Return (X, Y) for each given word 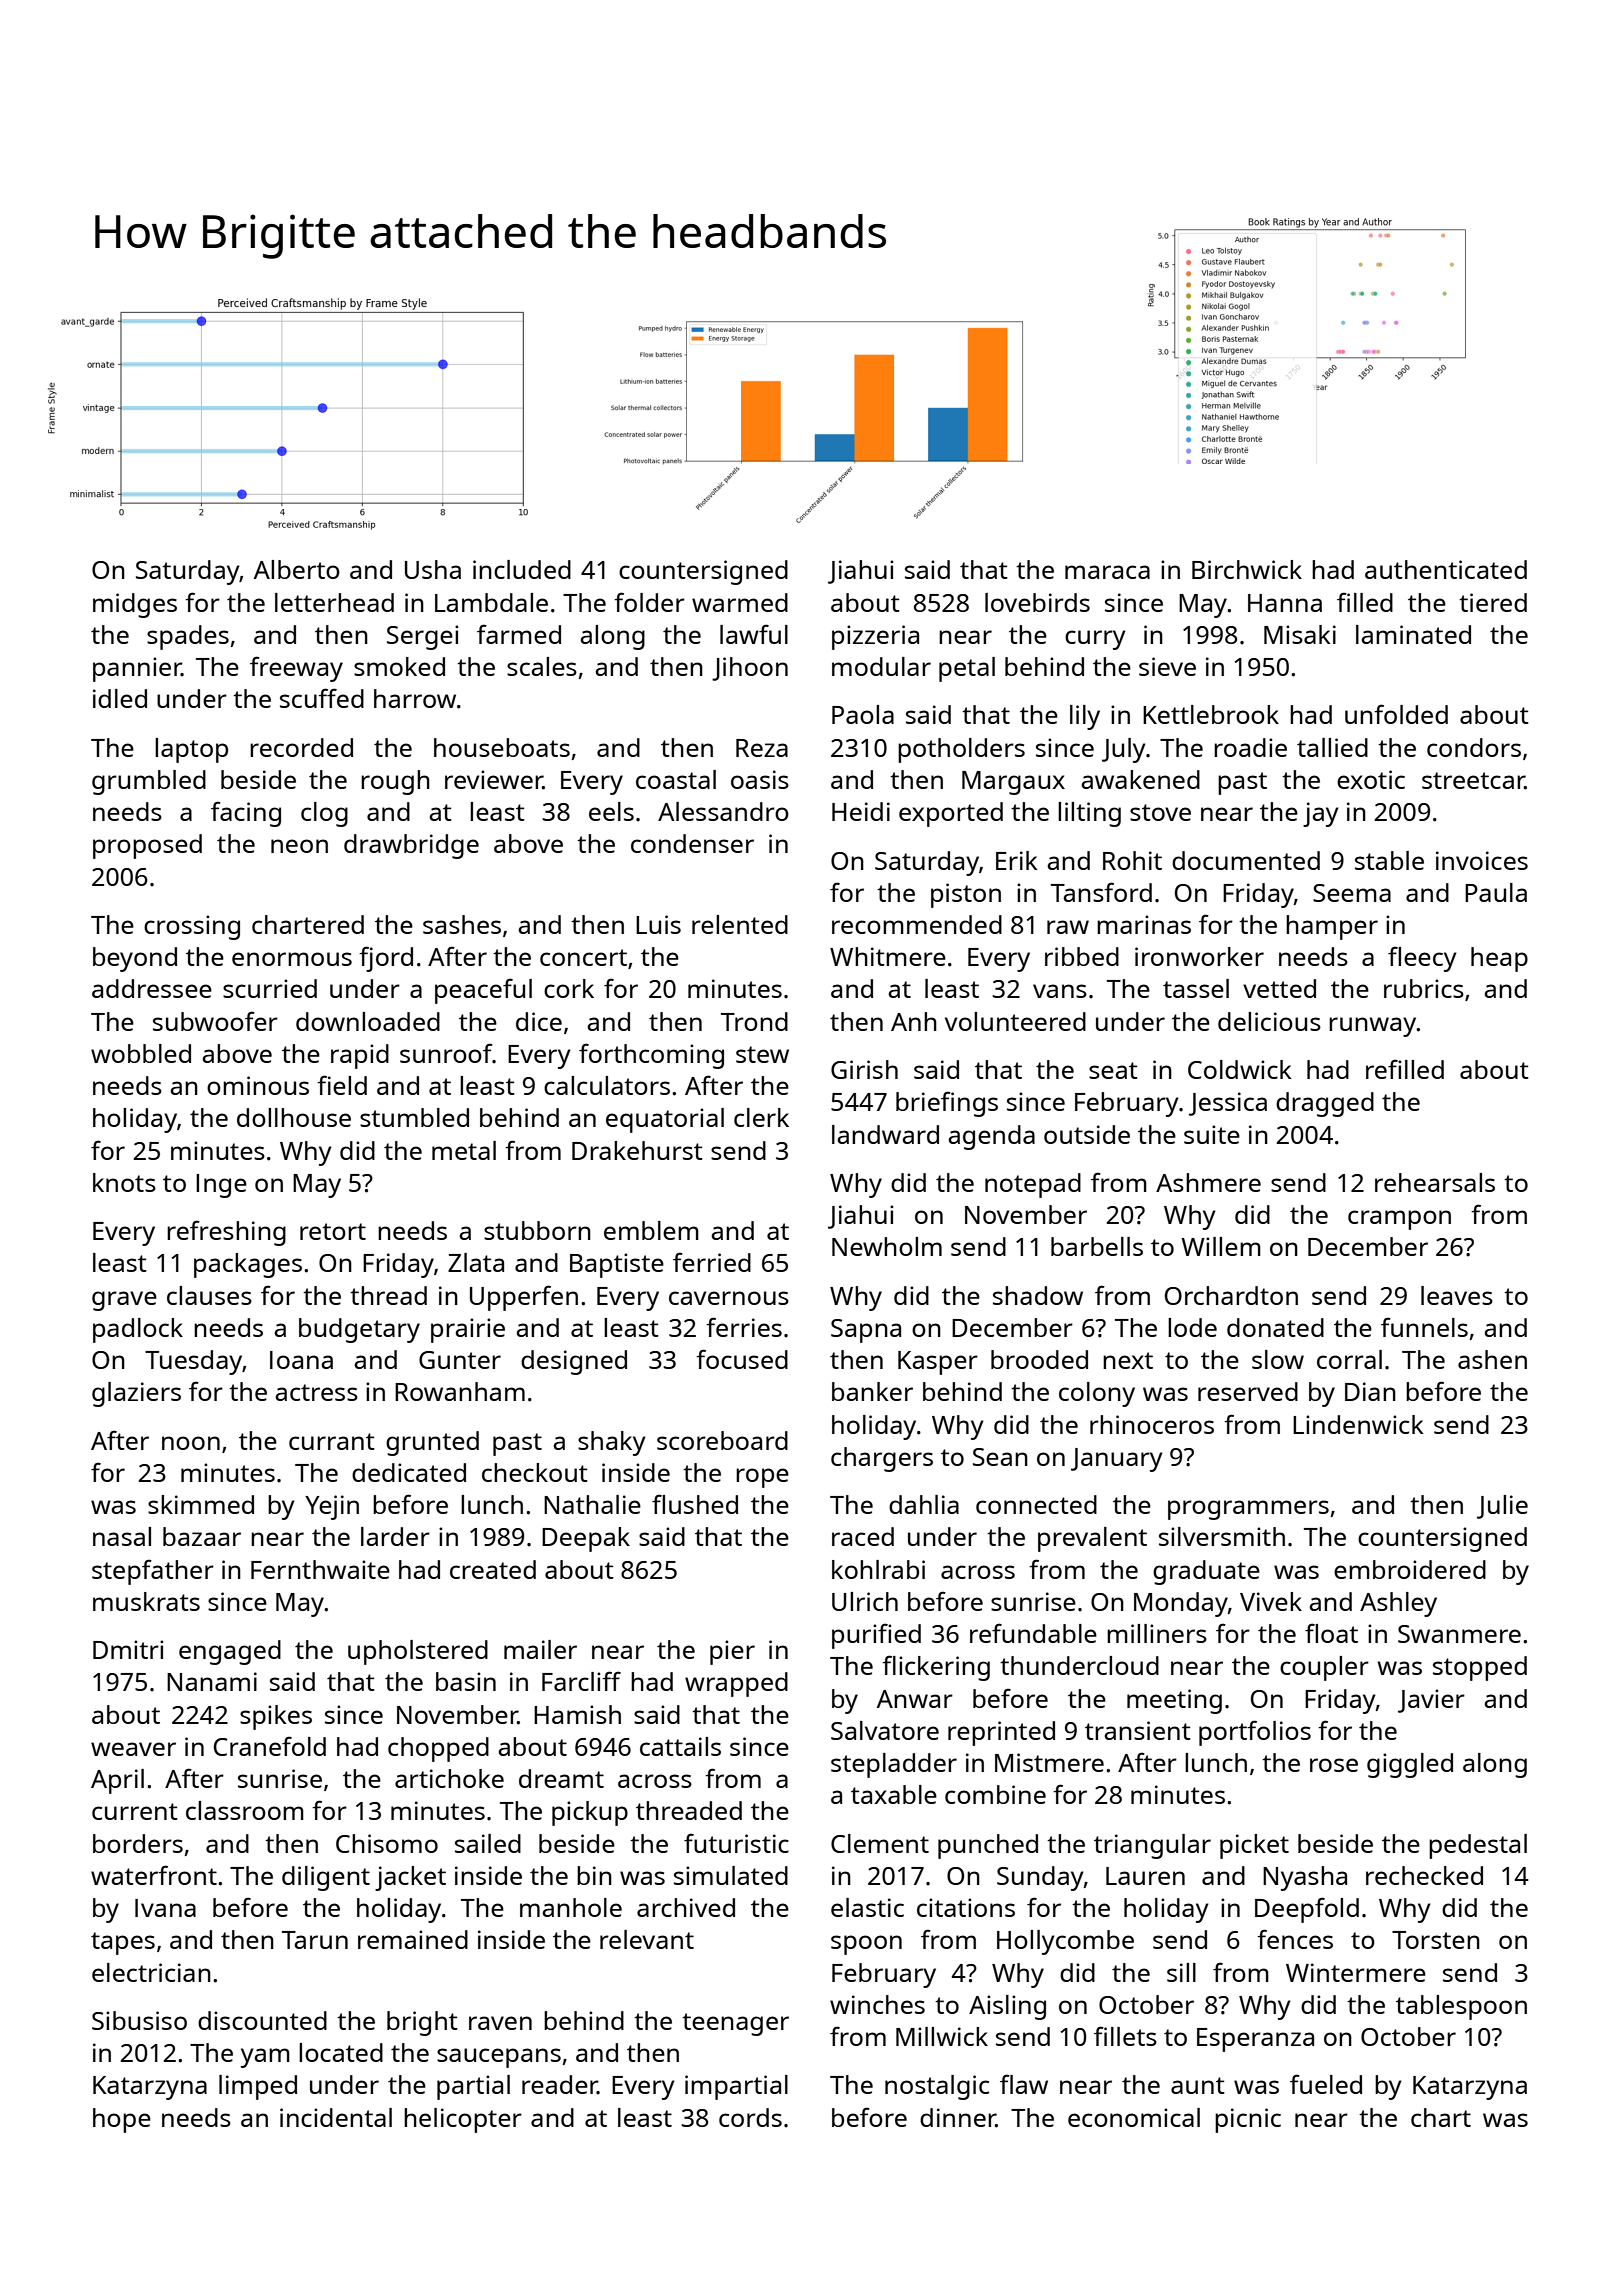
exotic (1371, 779)
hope (122, 2120)
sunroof (446, 1053)
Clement (880, 1843)
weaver (133, 1749)
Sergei (422, 637)
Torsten (1436, 1940)
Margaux (1013, 783)
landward (885, 1134)
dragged (1325, 1104)
